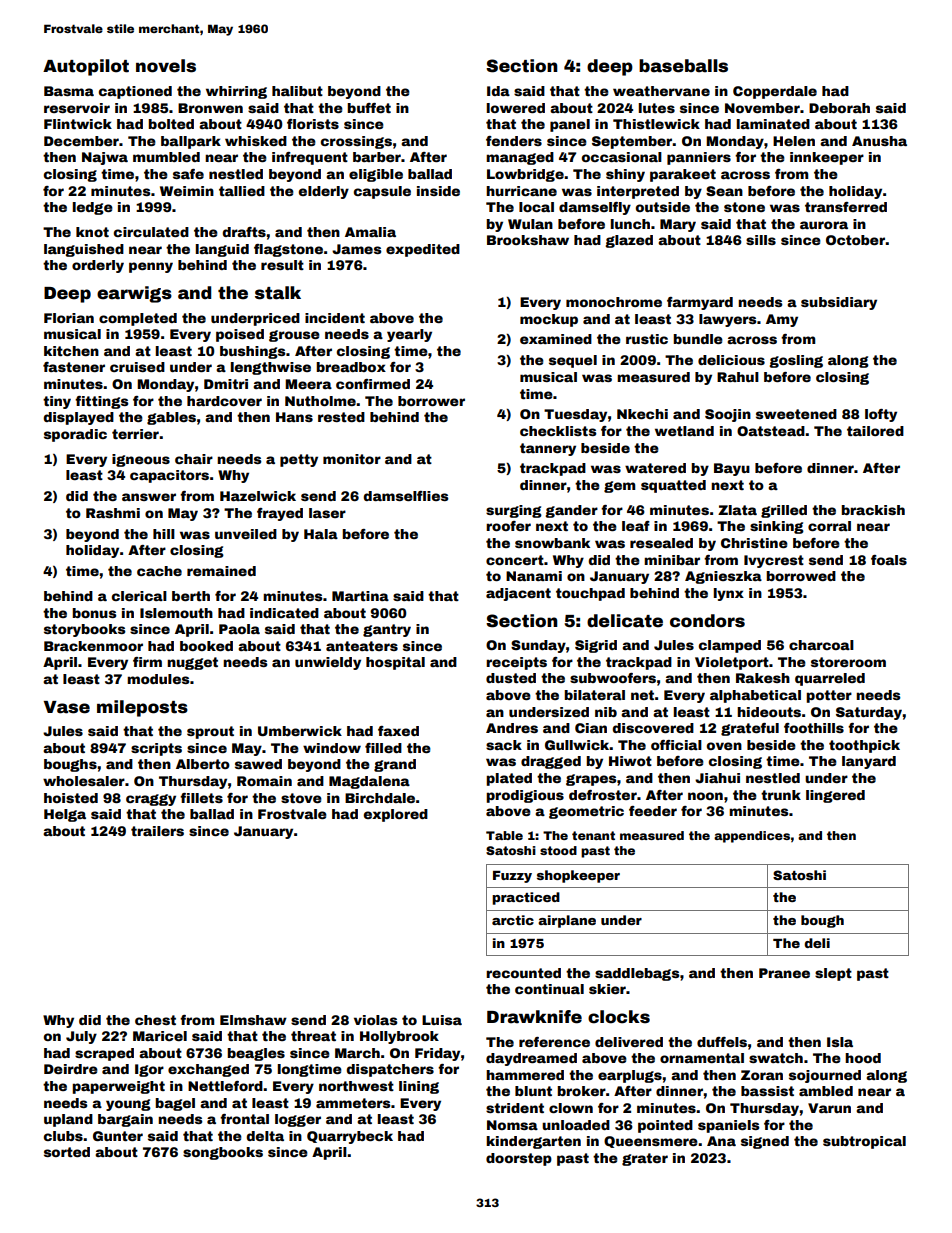 This image has width=952, height=1233. What do you see at coordinates (63, 1136) in the image?
I see `clubs` at bounding box center [63, 1136].
